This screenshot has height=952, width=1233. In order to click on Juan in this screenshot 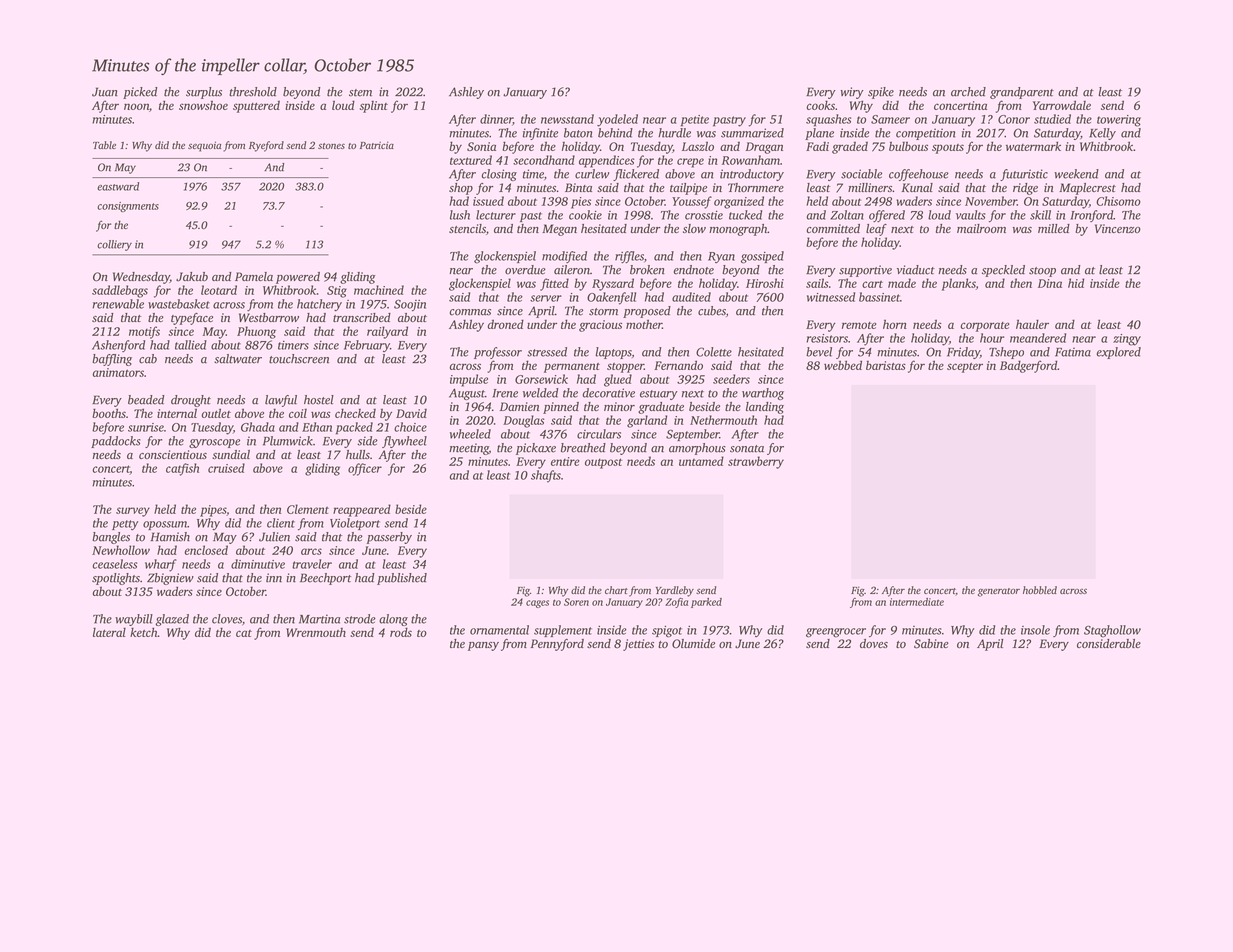, I will do `click(105, 92)`.
